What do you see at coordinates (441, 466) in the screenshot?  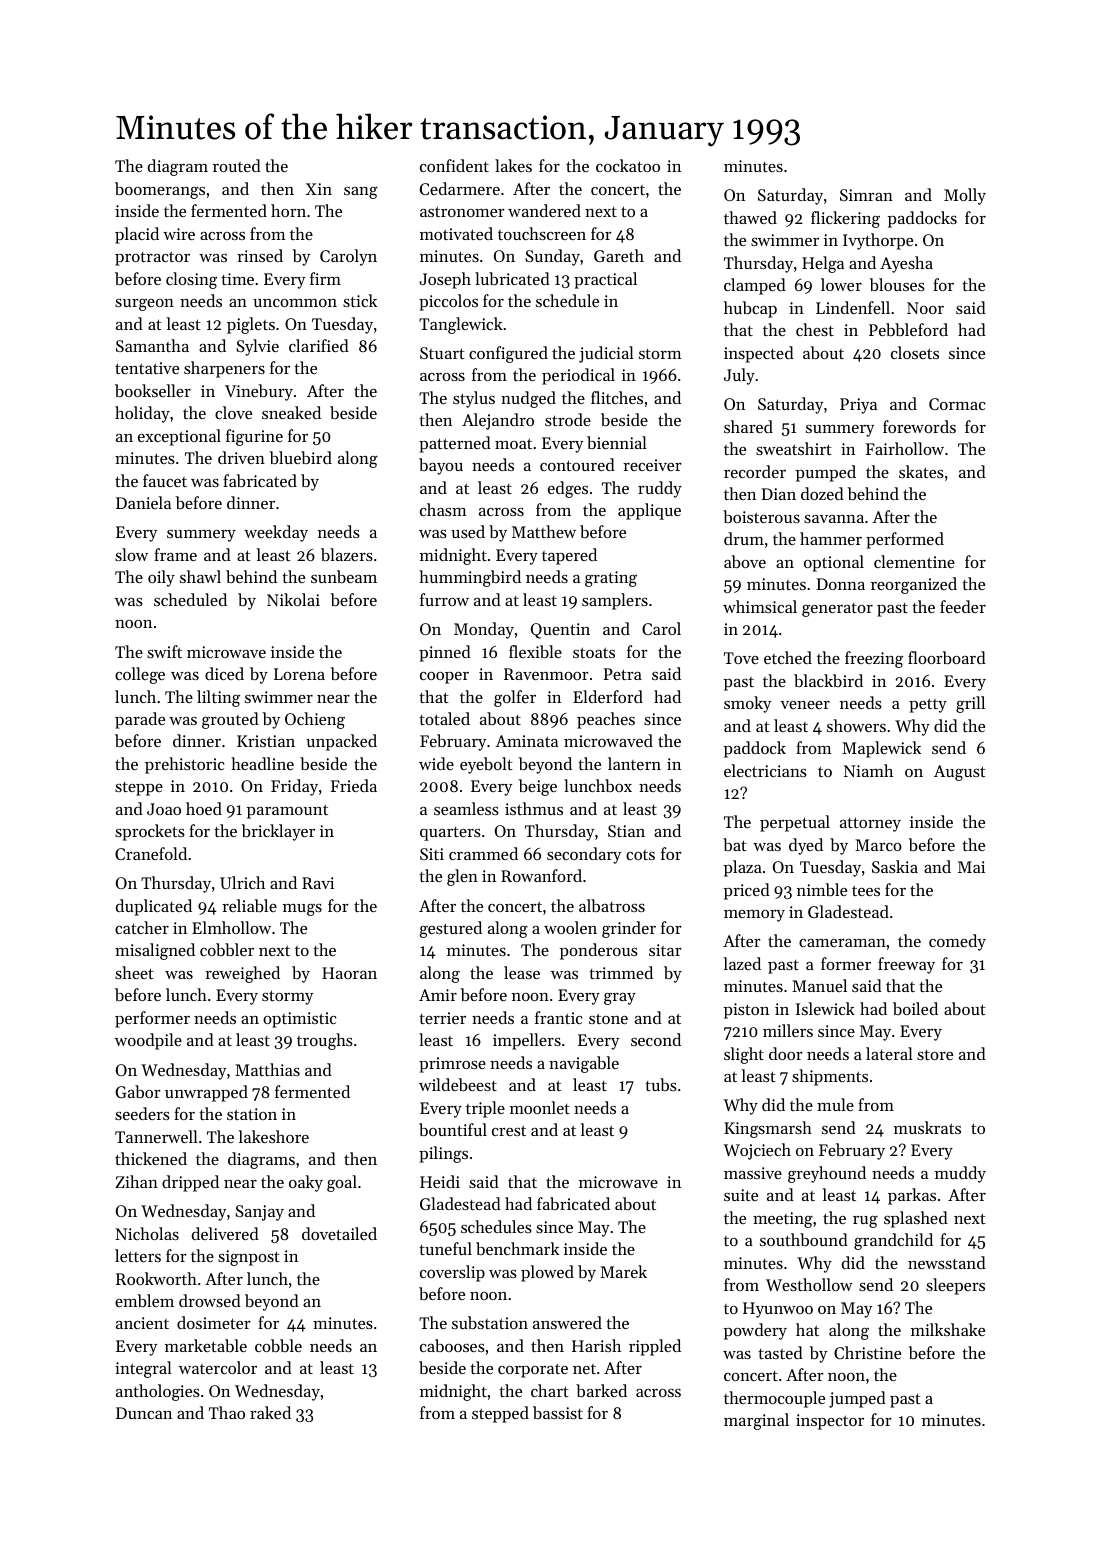 I see `bayou` at bounding box center [441, 466].
